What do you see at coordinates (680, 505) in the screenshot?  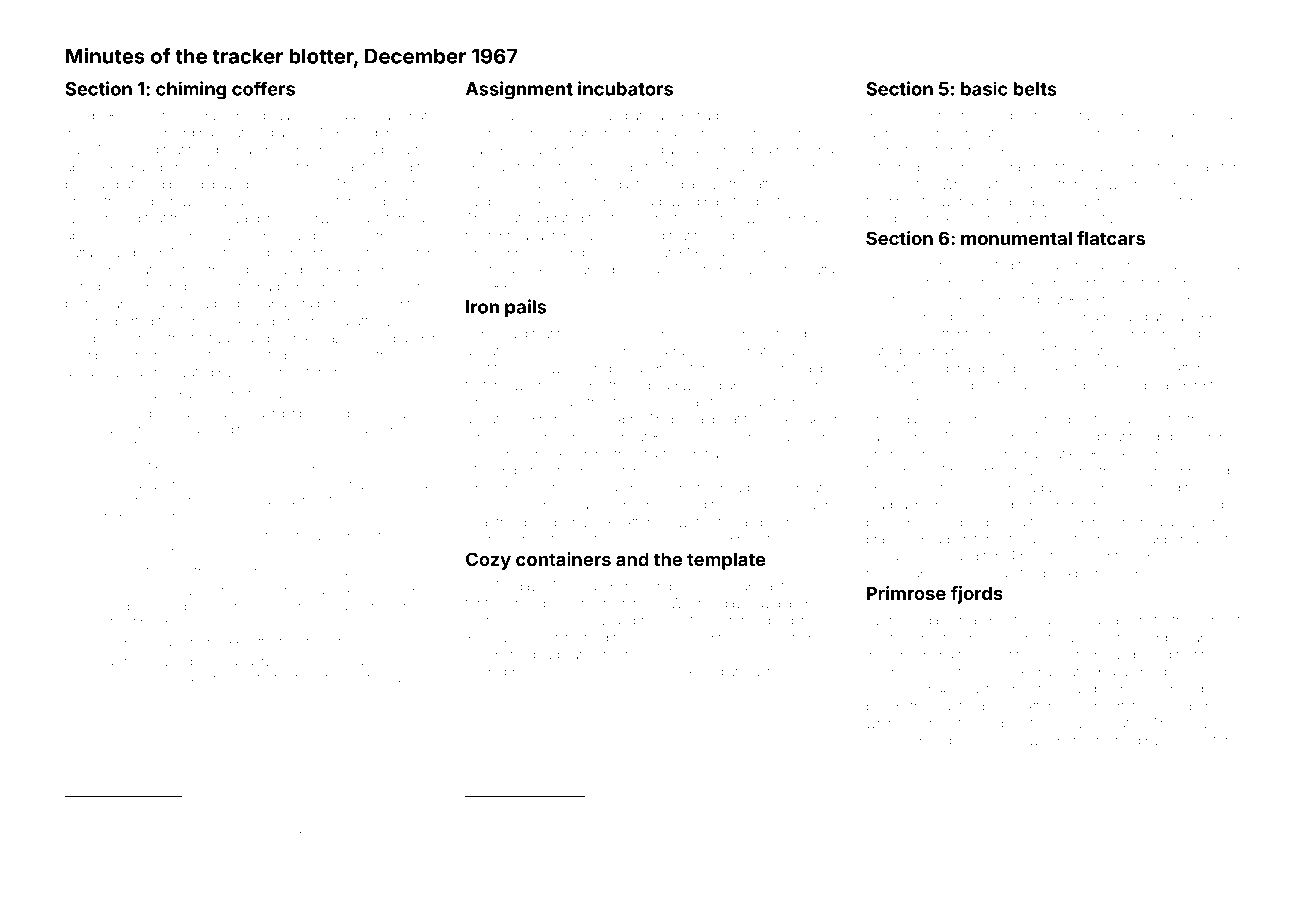 I see `kneaded` at bounding box center [680, 505].
